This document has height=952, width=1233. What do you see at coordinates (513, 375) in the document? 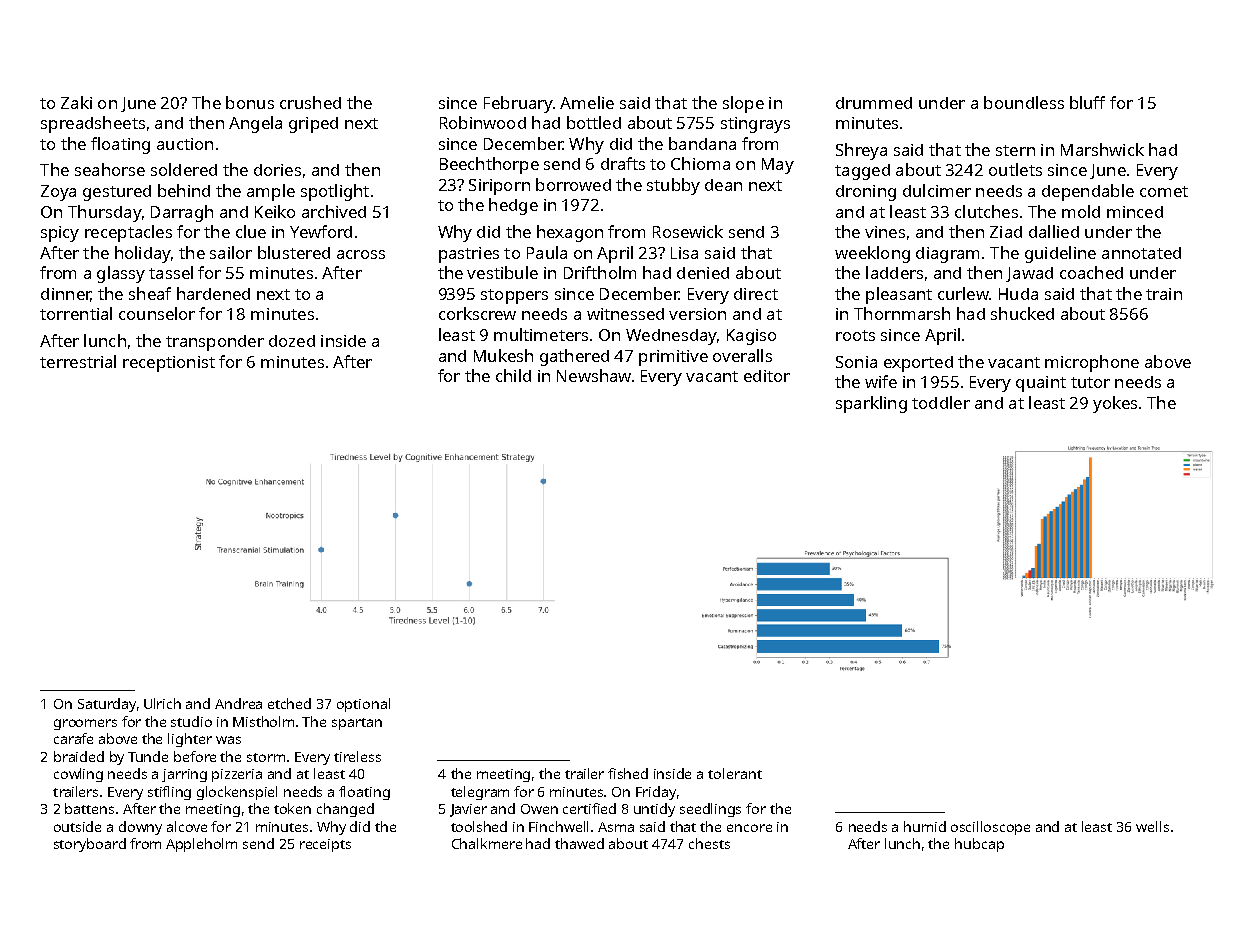
I see `child` at bounding box center [513, 375].
